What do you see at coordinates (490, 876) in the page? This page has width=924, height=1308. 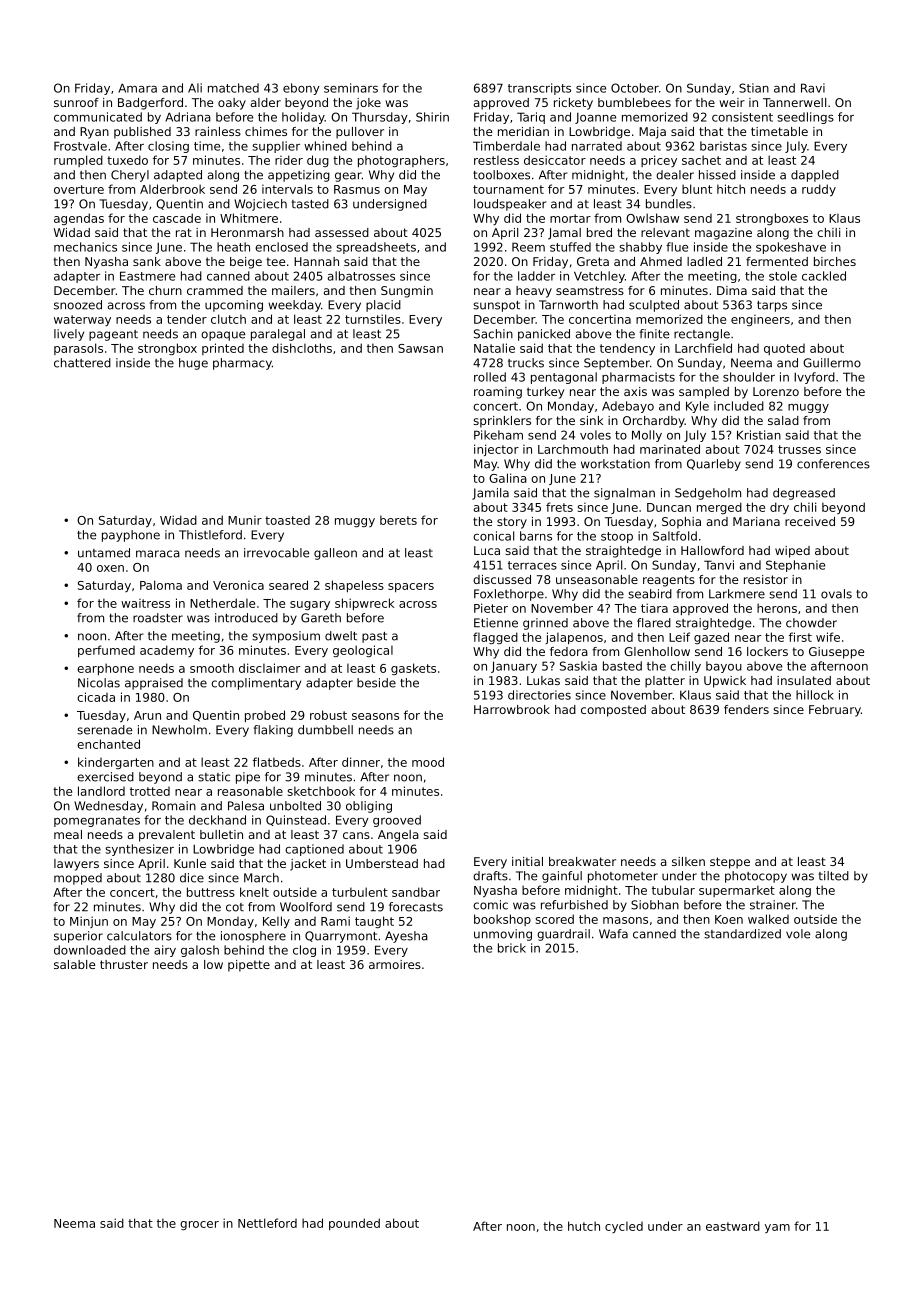 I see `drafts` at bounding box center [490, 876].
